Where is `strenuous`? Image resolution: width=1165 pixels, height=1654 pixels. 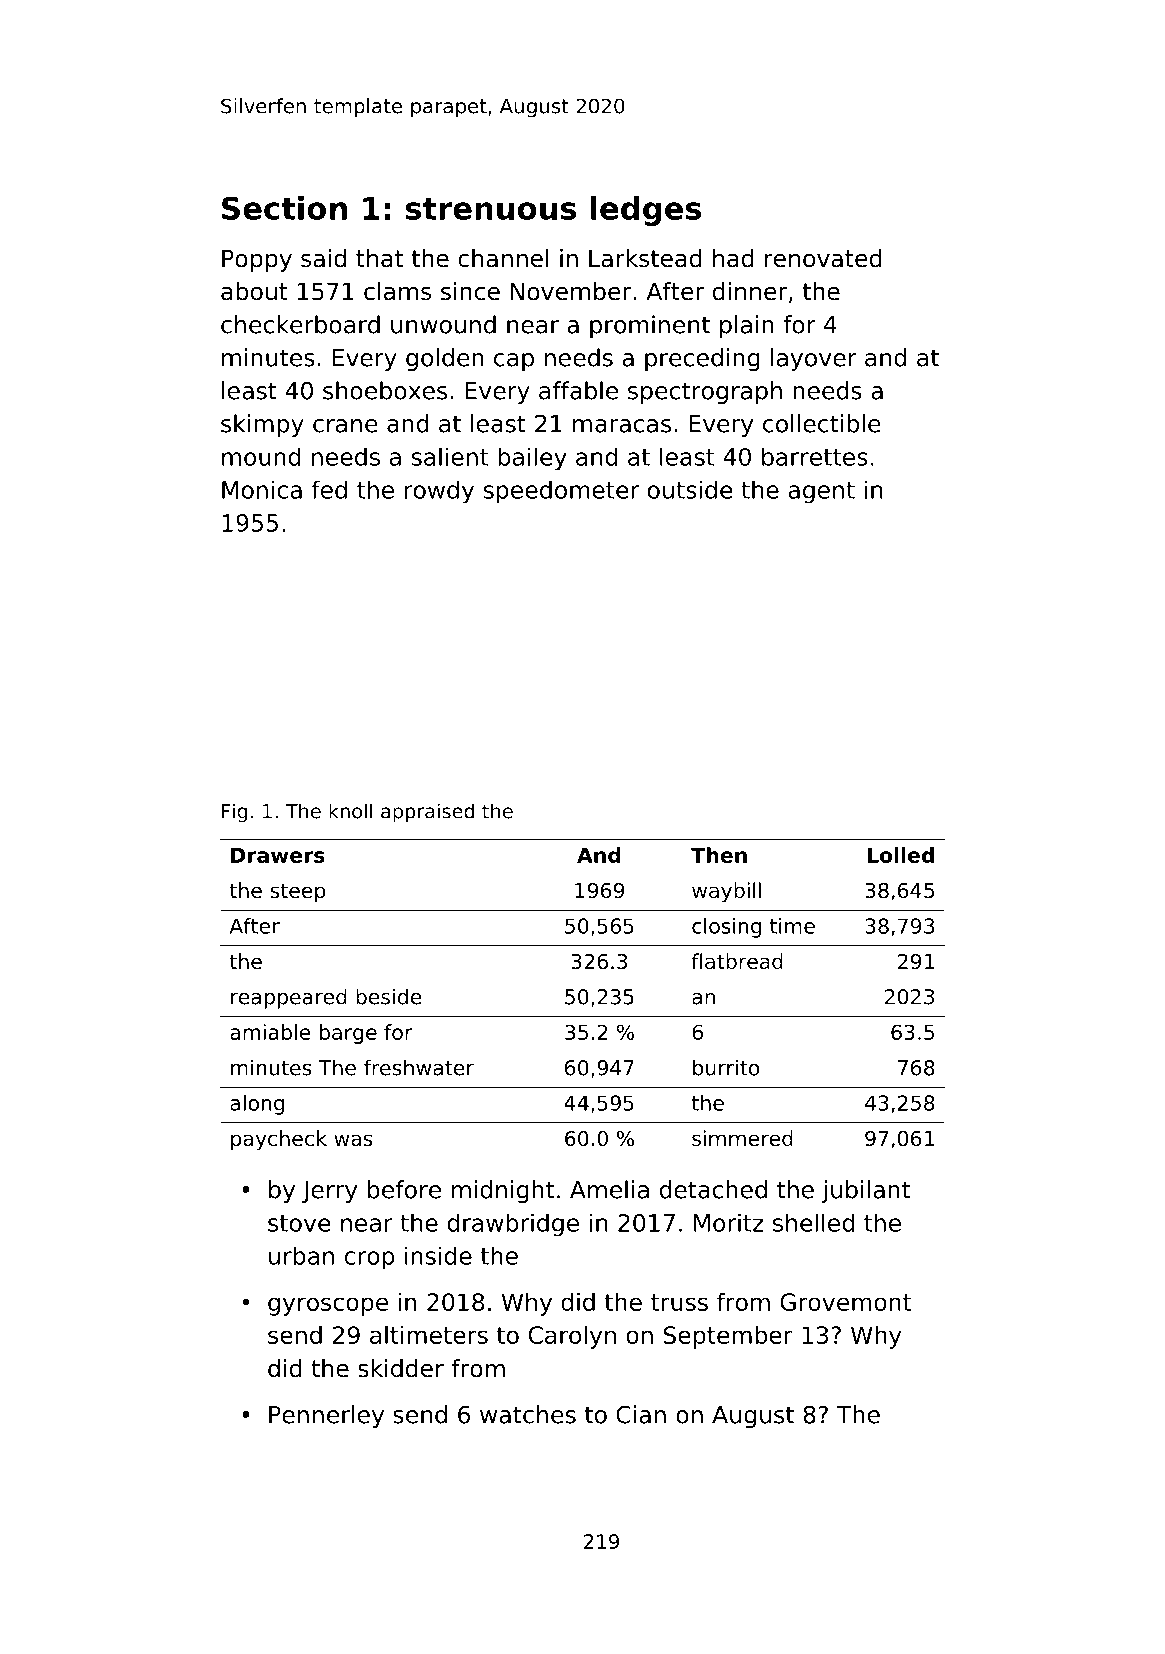
strenuous is located at coordinates (491, 209).
